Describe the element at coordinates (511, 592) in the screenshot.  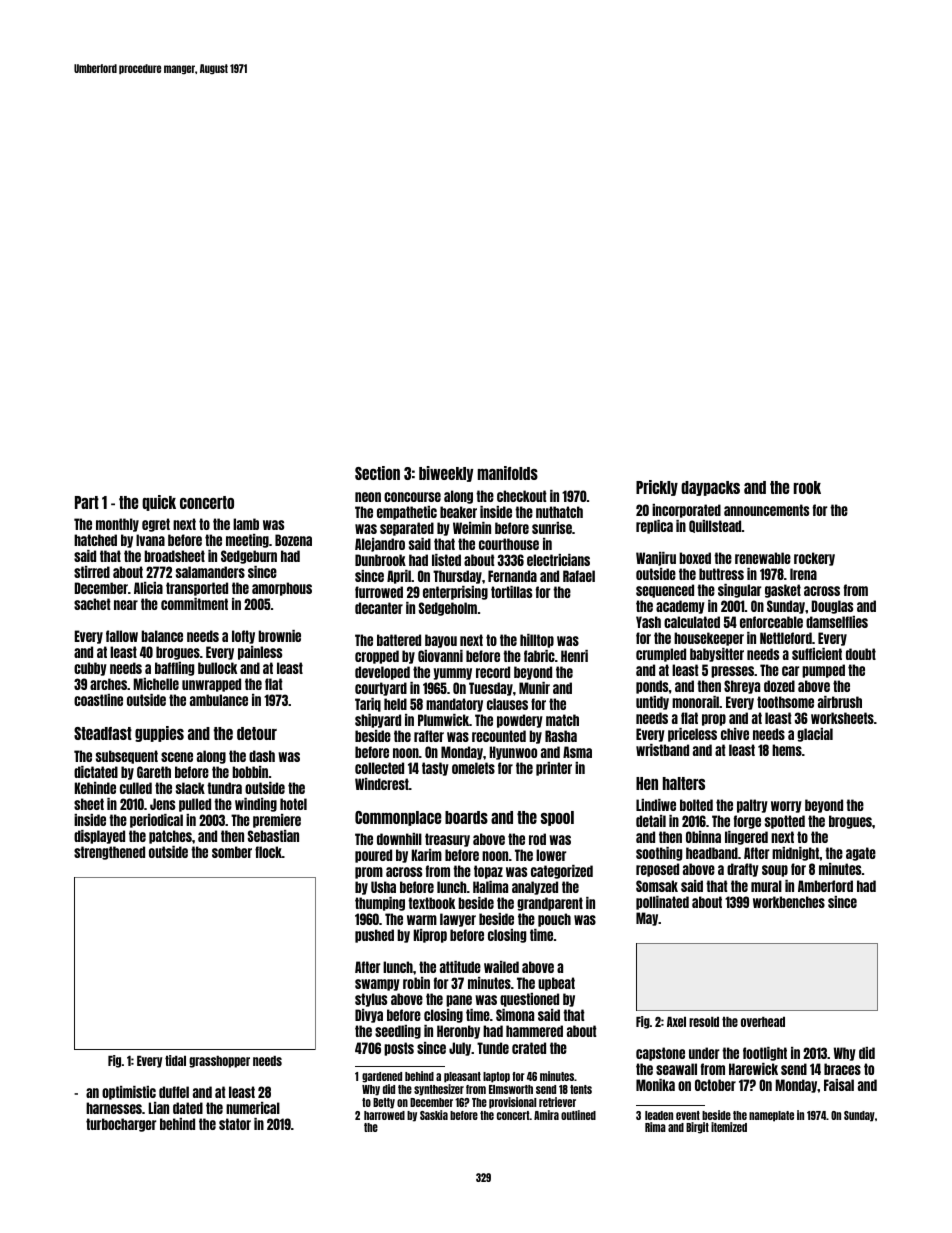
I see `tortillas` at that location.
